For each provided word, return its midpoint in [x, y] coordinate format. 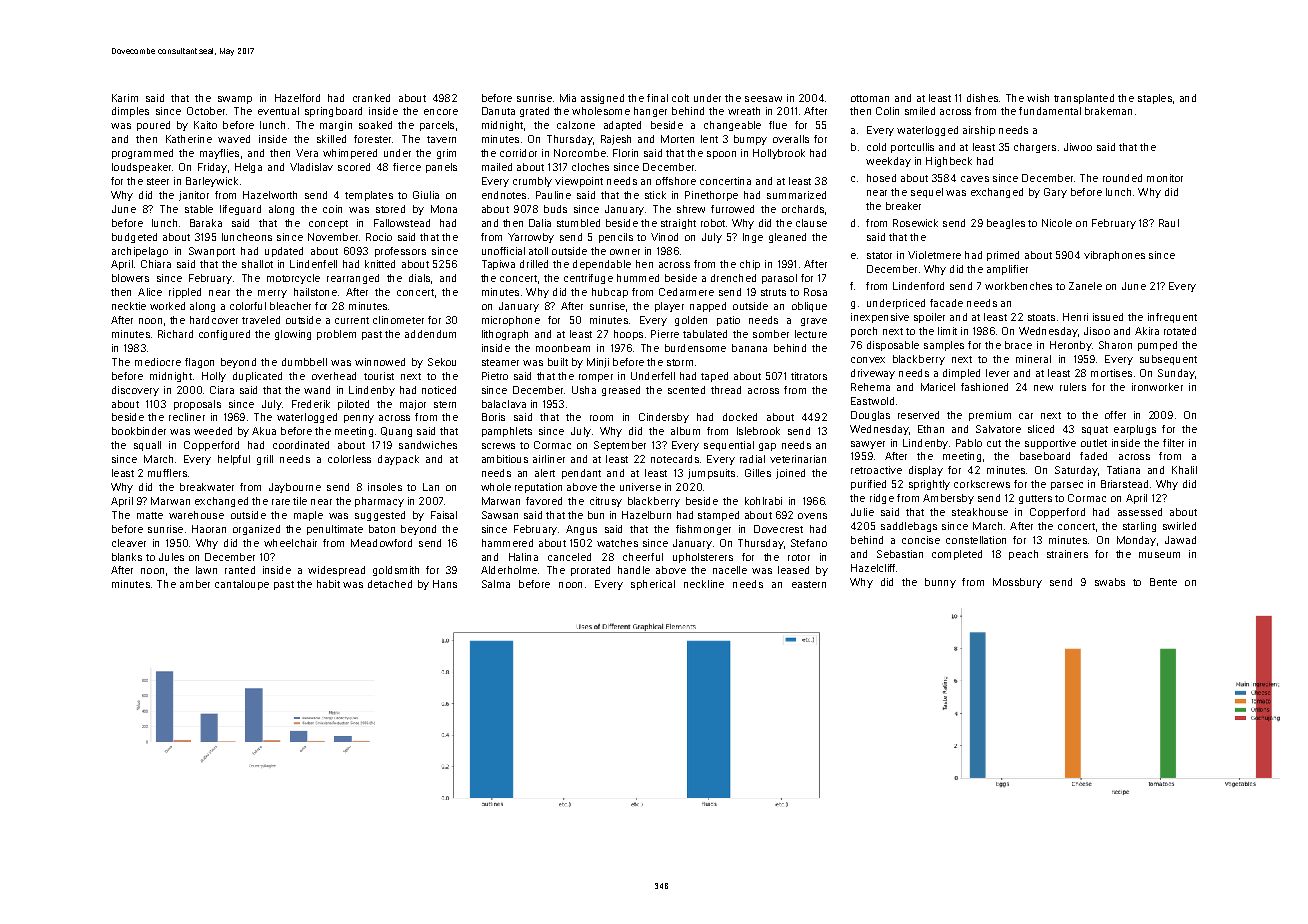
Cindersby [664, 418]
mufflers [167, 473]
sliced [1041, 429]
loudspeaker [141, 168]
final [657, 98]
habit [328, 584]
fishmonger [703, 530]
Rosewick [915, 223]
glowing [293, 335]
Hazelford [297, 98]
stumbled [578, 223]
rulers [1073, 387]
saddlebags [909, 527]
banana [749, 348]
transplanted [1084, 99]
